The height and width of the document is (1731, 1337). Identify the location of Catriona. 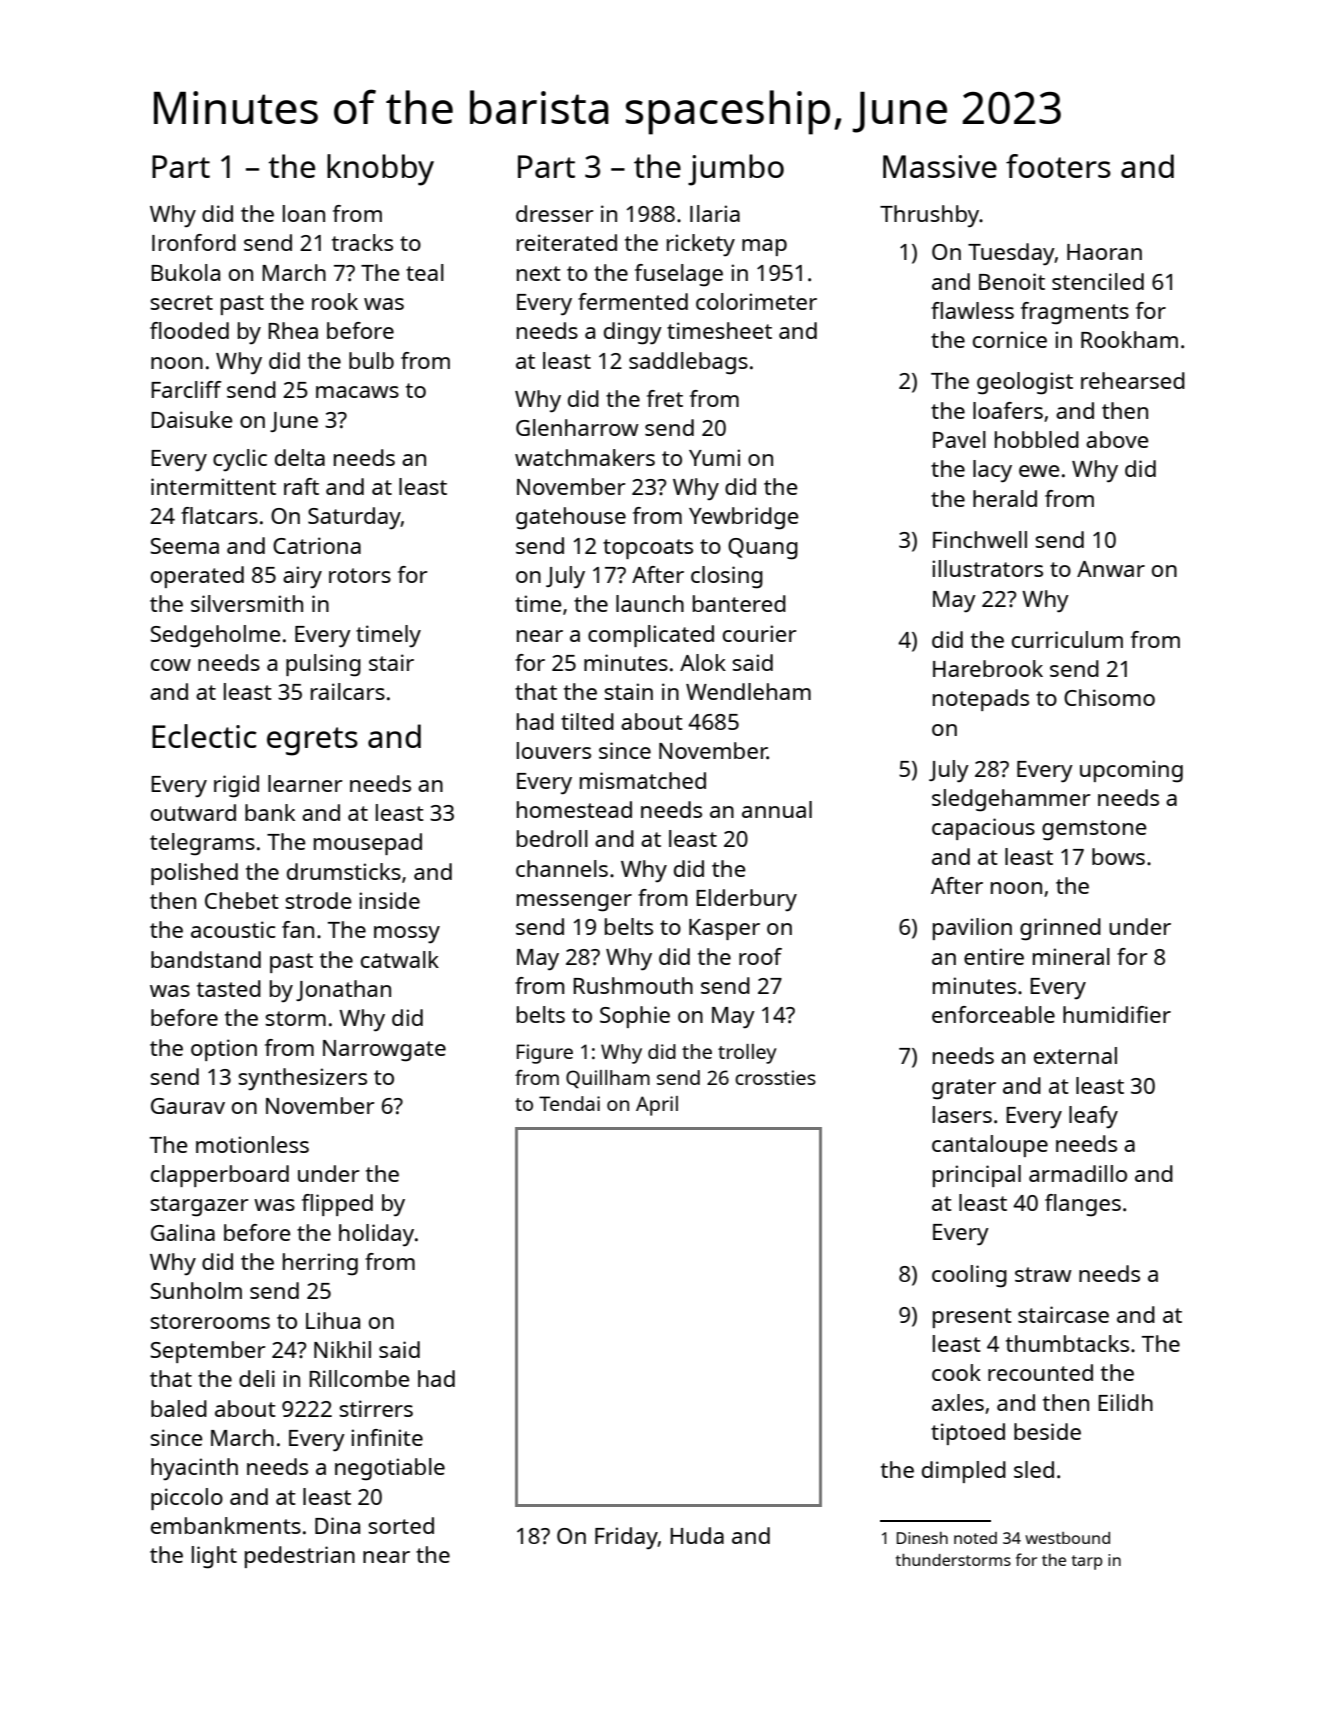
(317, 545).
